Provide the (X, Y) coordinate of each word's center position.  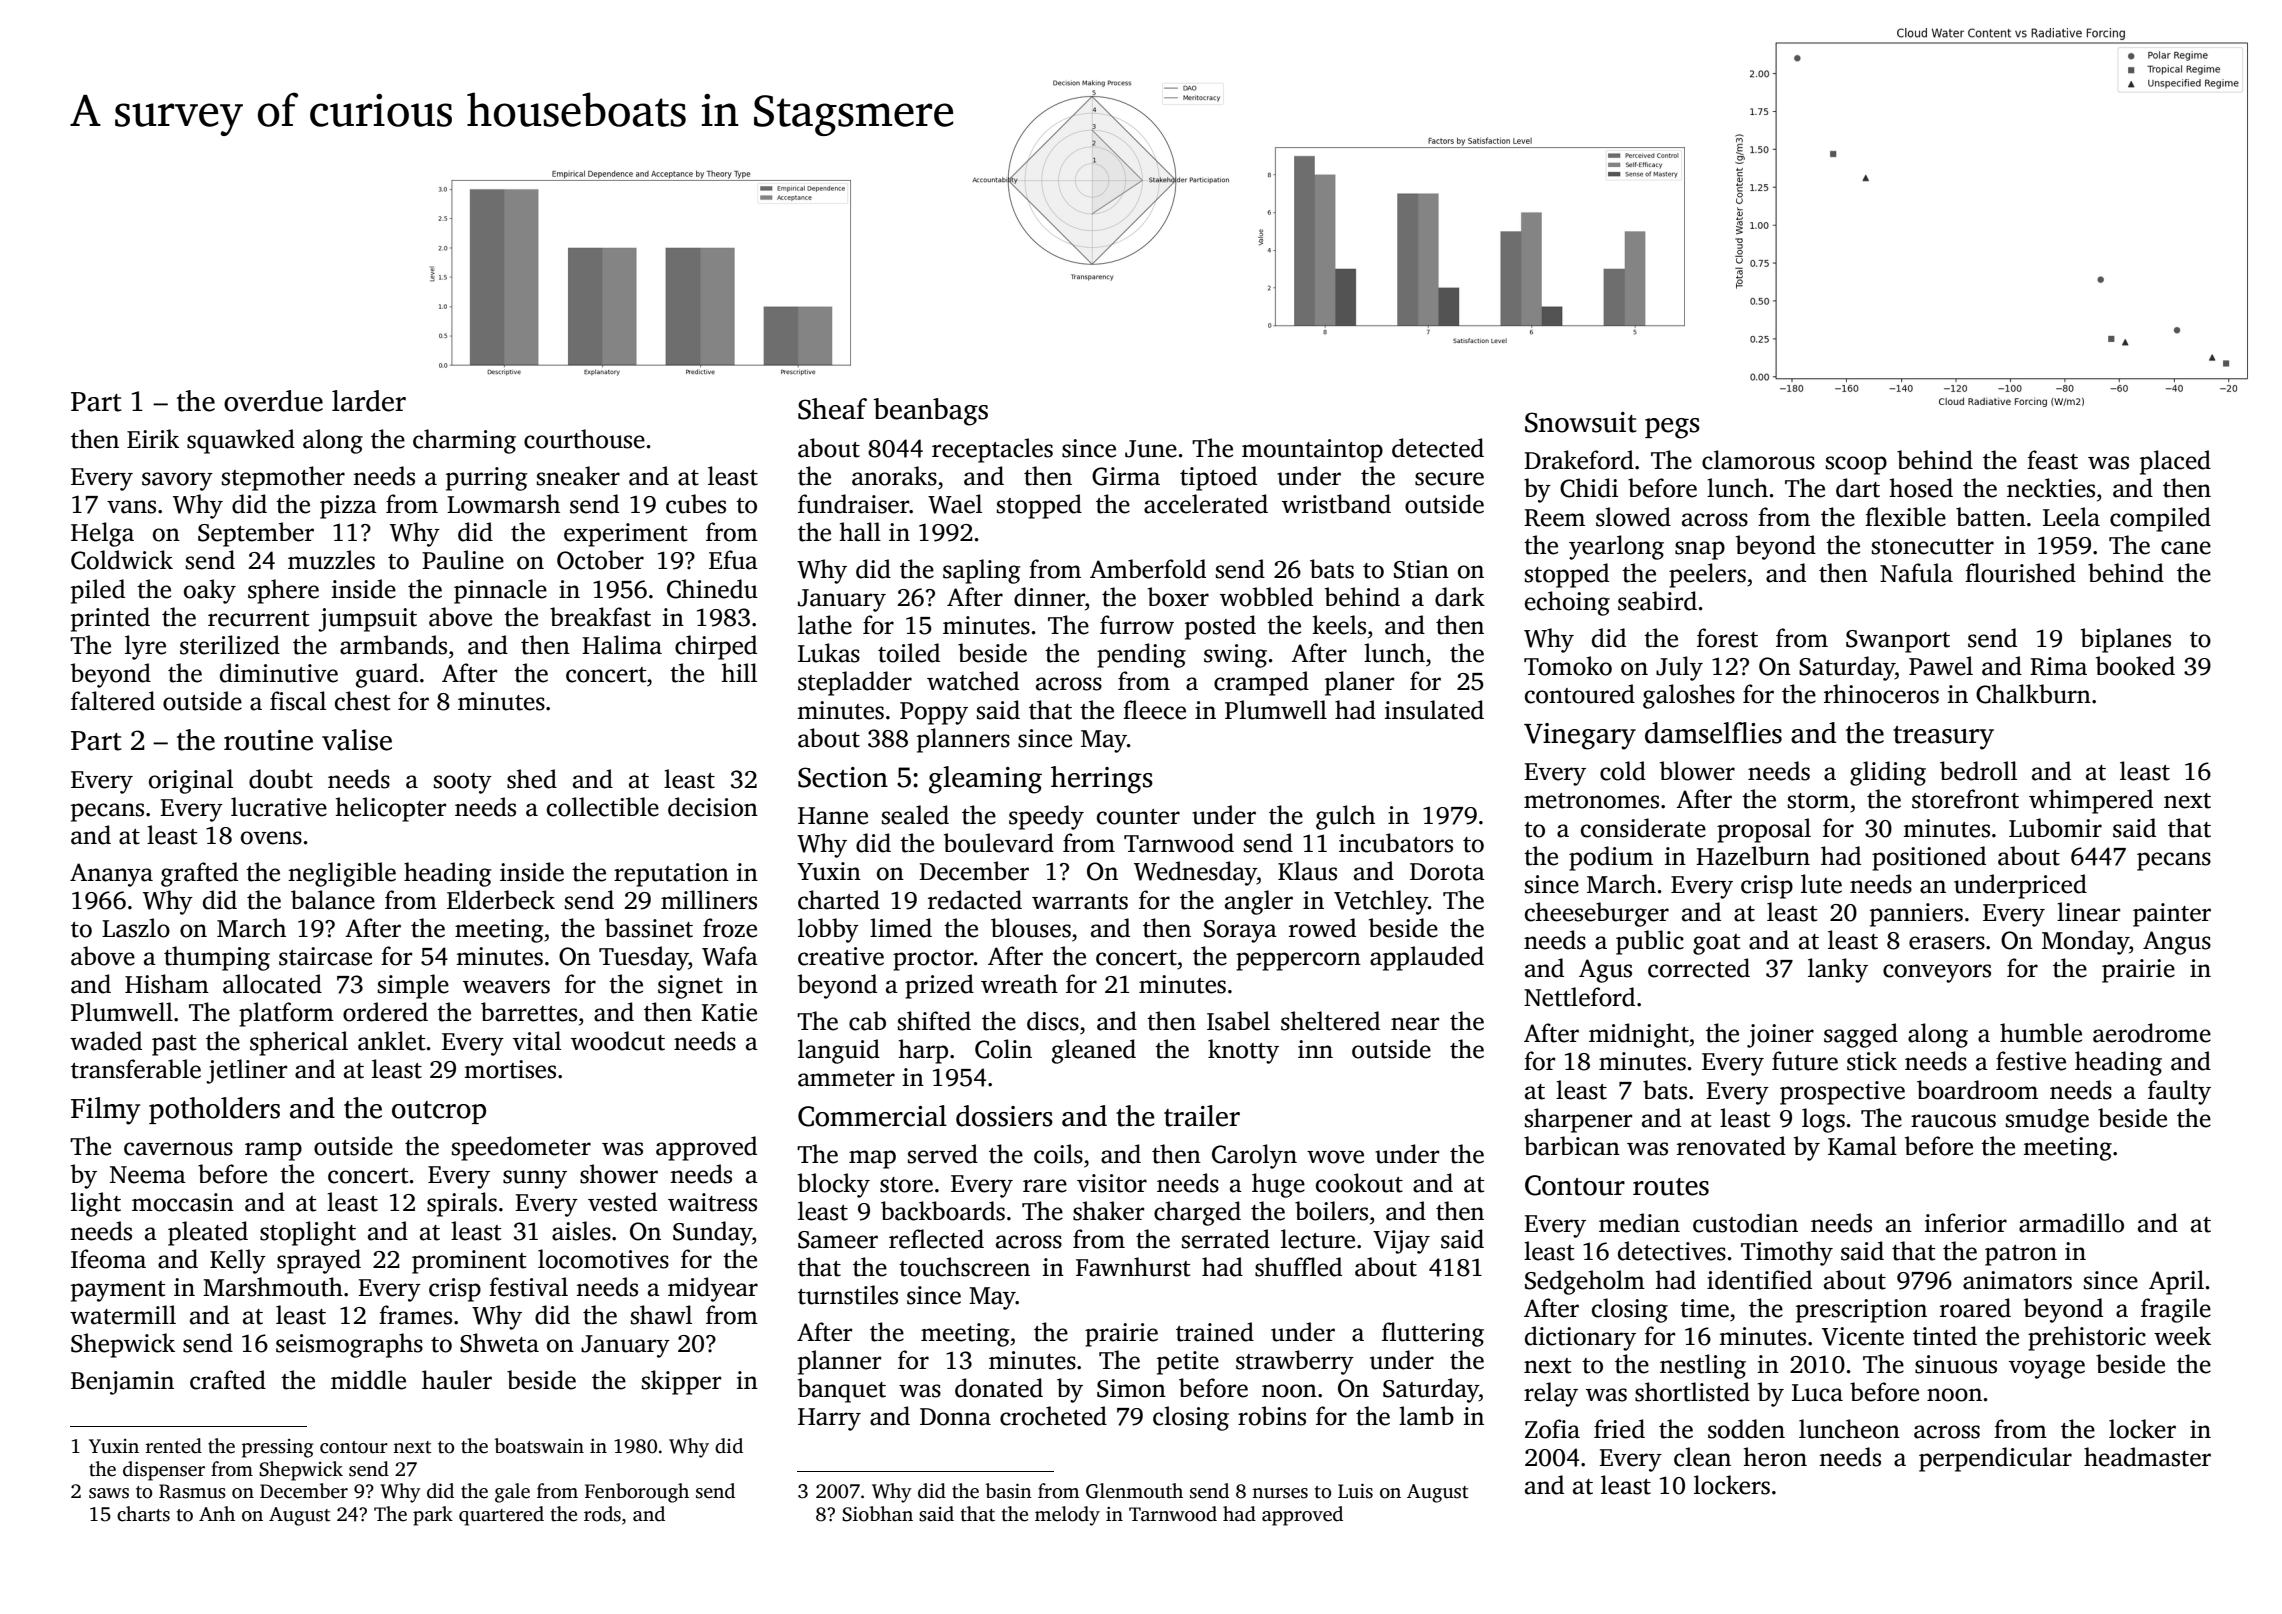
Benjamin (122, 1383)
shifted (934, 1021)
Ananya (111, 875)
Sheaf (832, 409)
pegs (1672, 428)
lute (1821, 884)
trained (1215, 1332)
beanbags (930, 412)
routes (1671, 1187)
